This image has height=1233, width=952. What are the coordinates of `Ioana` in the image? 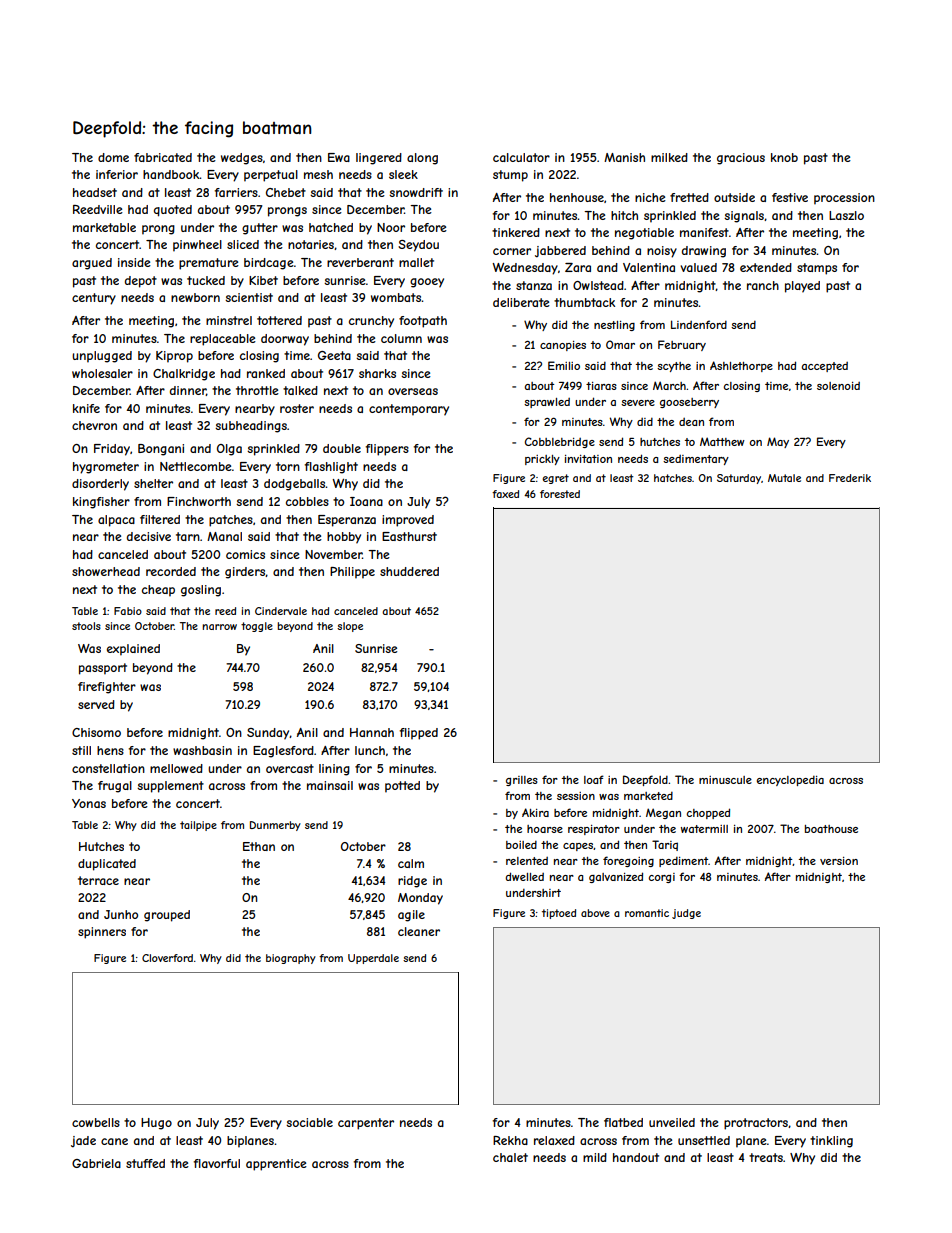 It's located at (366, 501).
